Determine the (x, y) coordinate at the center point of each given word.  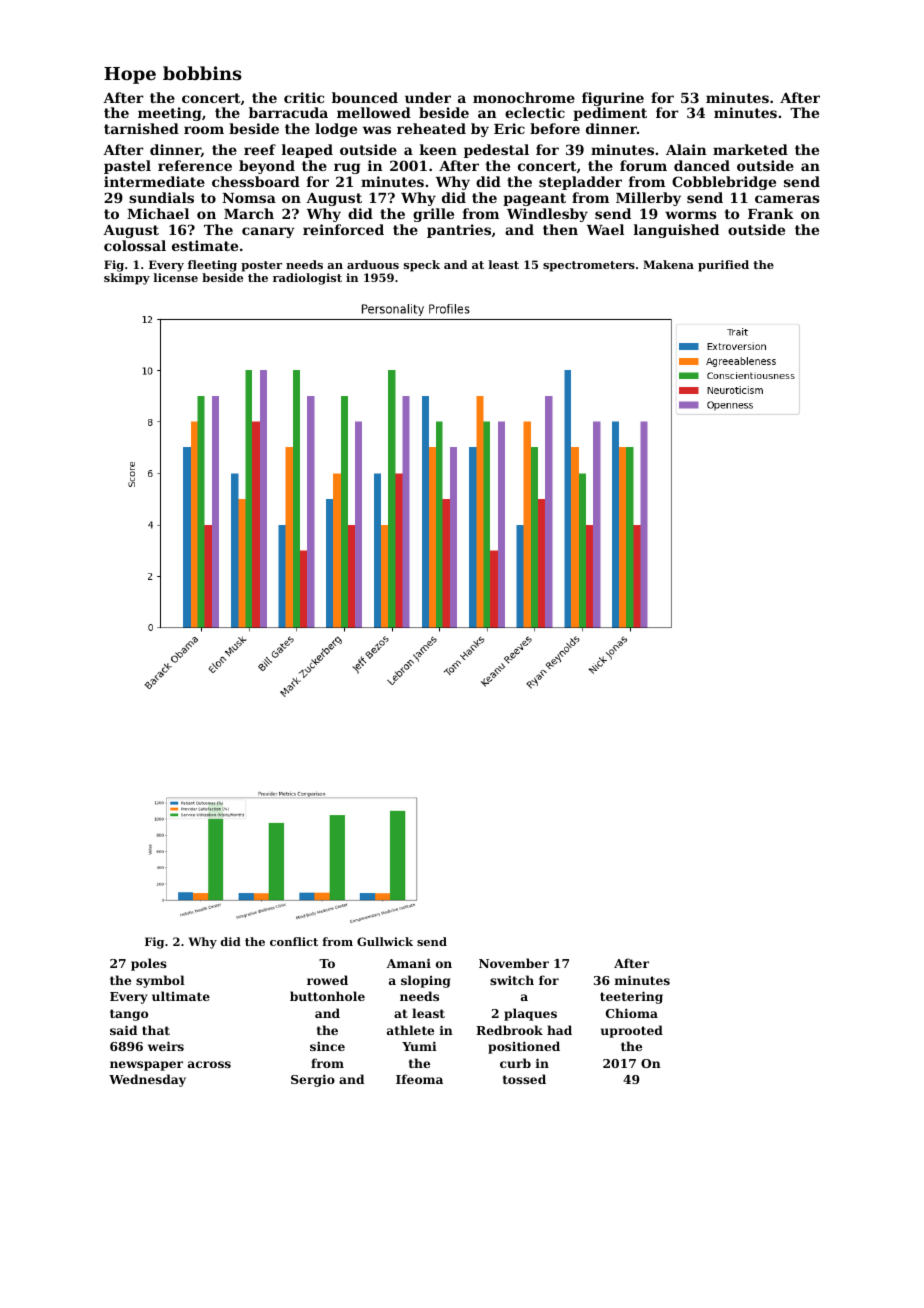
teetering (631, 997)
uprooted (632, 1031)
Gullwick (385, 941)
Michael (158, 213)
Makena (668, 264)
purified (723, 266)
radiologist (307, 279)
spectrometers (589, 266)
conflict (294, 941)
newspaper (146, 1066)
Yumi (419, 1046)
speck (422, 266)
